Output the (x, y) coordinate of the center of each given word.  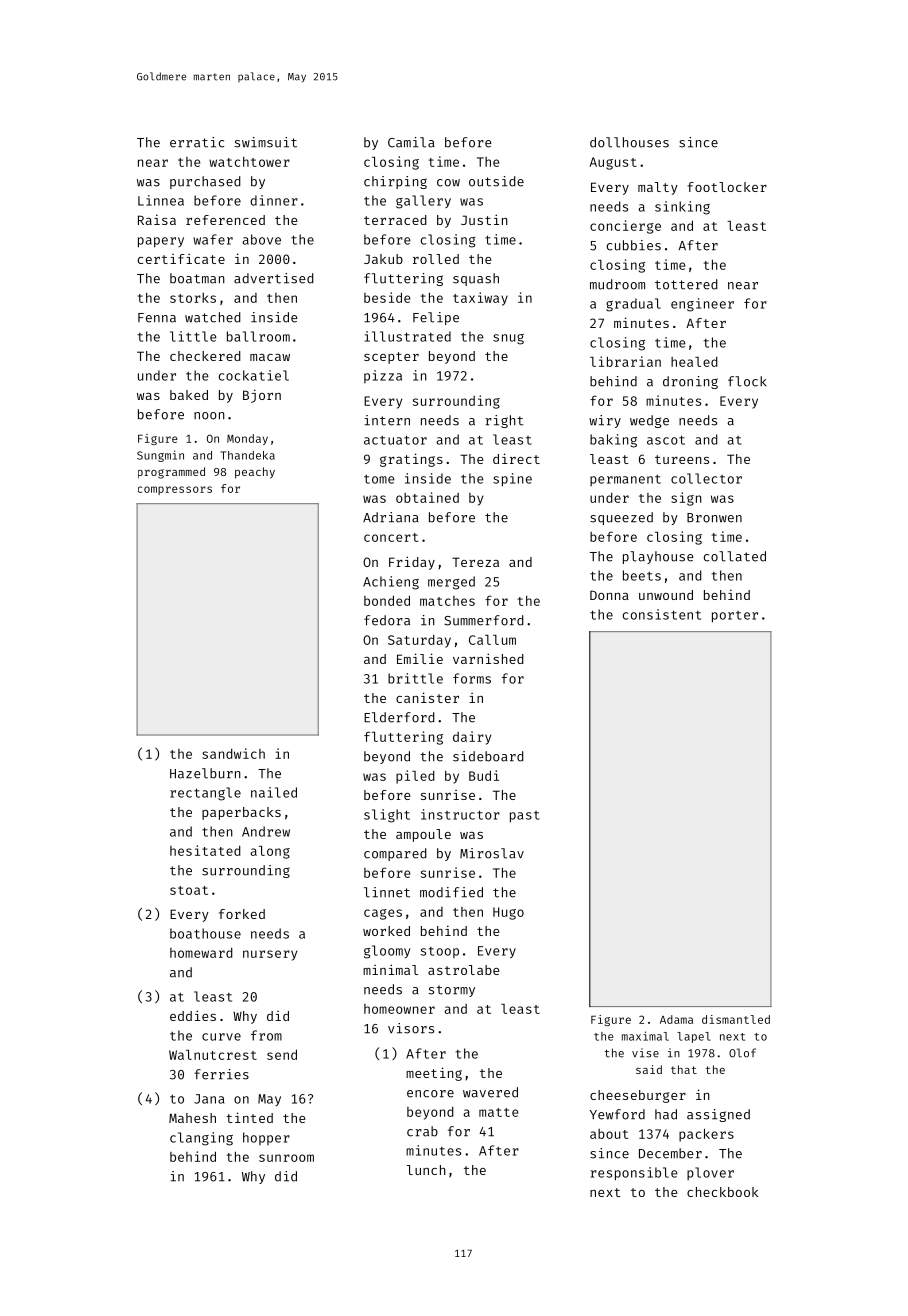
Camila (411, 142)
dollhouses (629, 142)
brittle (415, 678)
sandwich (233, 753)
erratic (197, 142)
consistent (662, 614)
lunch (426, 1170)
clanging (201, 1139)
